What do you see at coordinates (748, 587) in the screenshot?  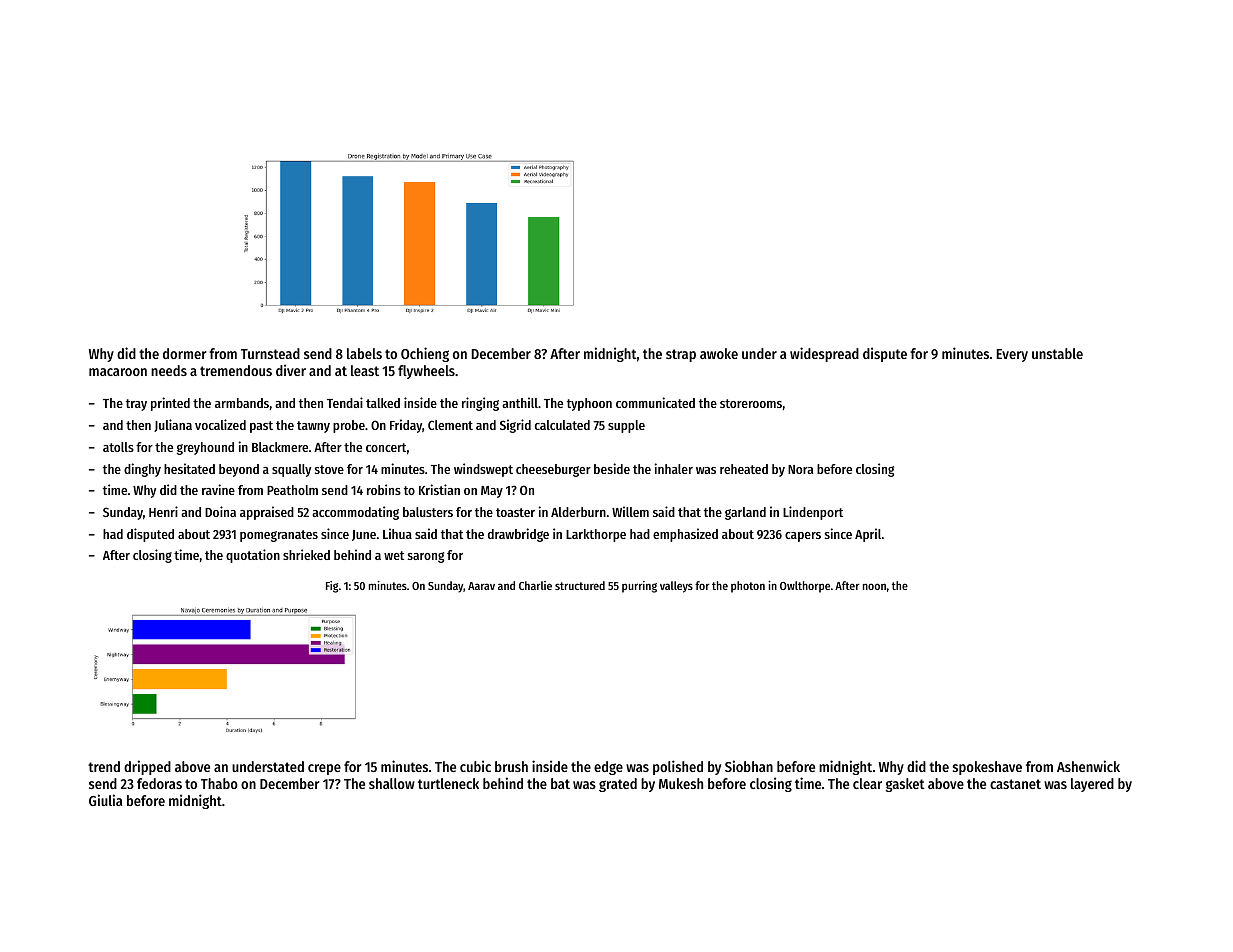 I see `photon` at bounding box center [748, 587].
